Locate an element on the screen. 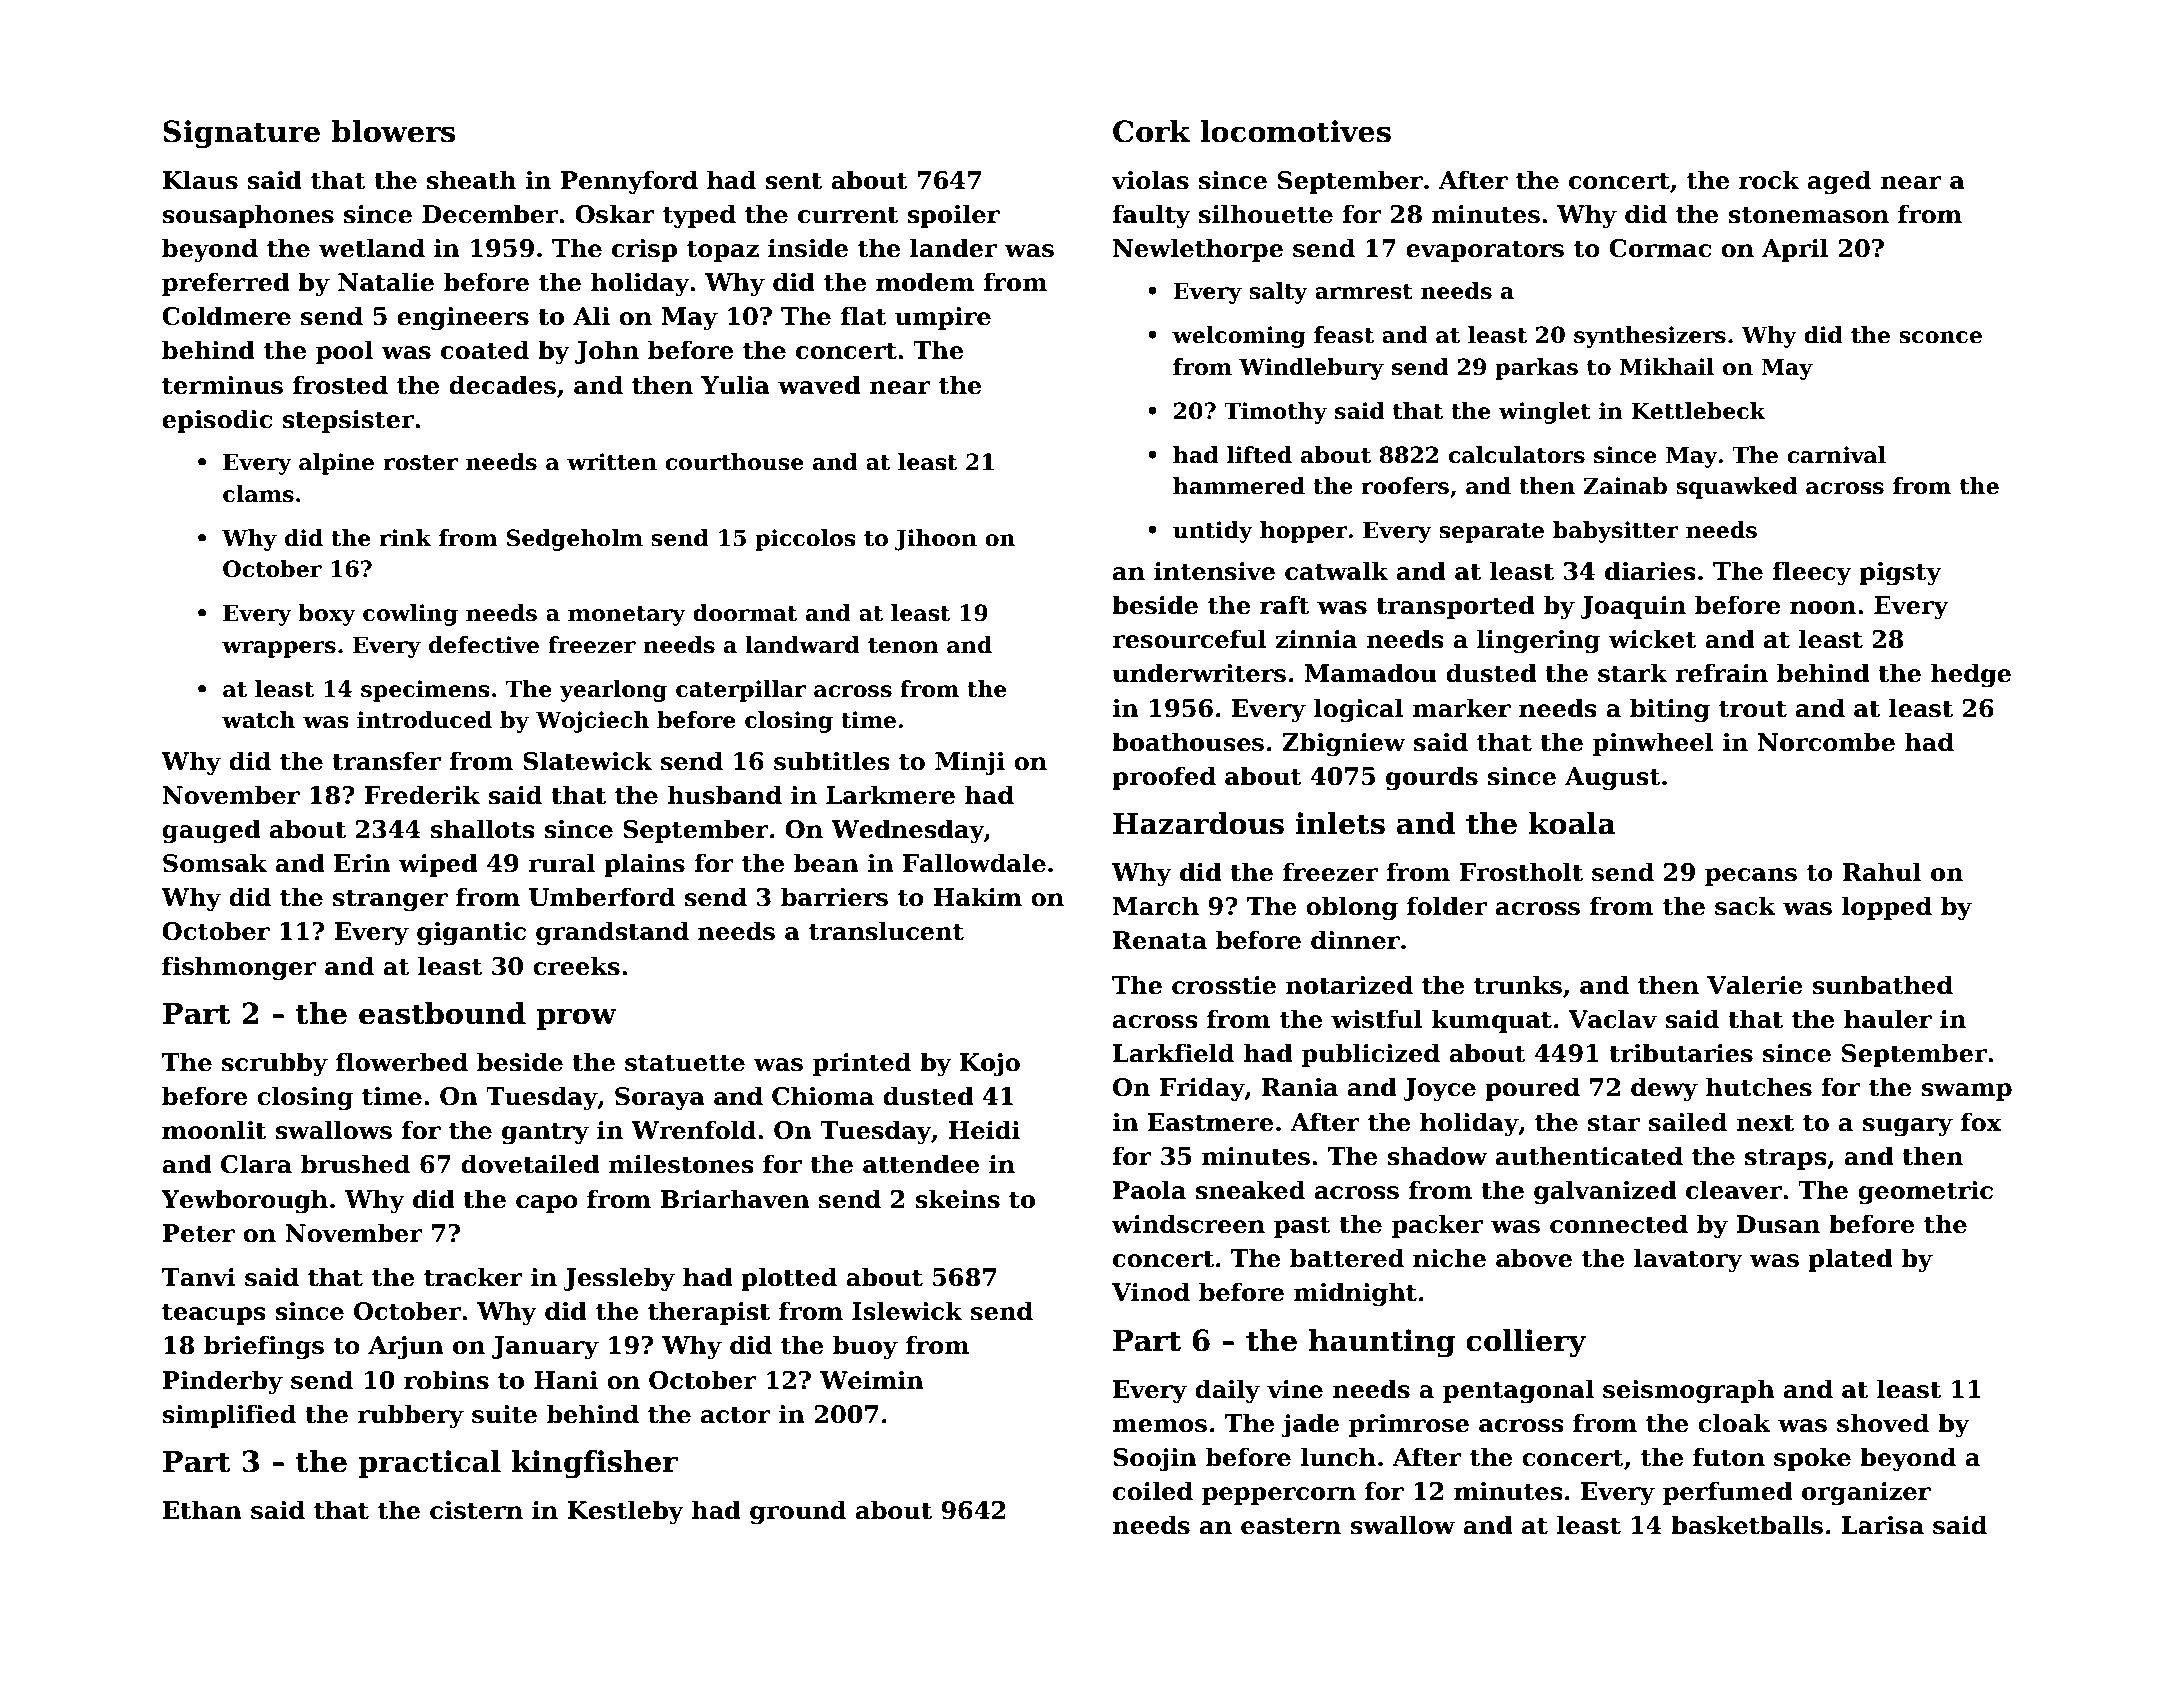  folder is located at coordinates (1447, 906).
